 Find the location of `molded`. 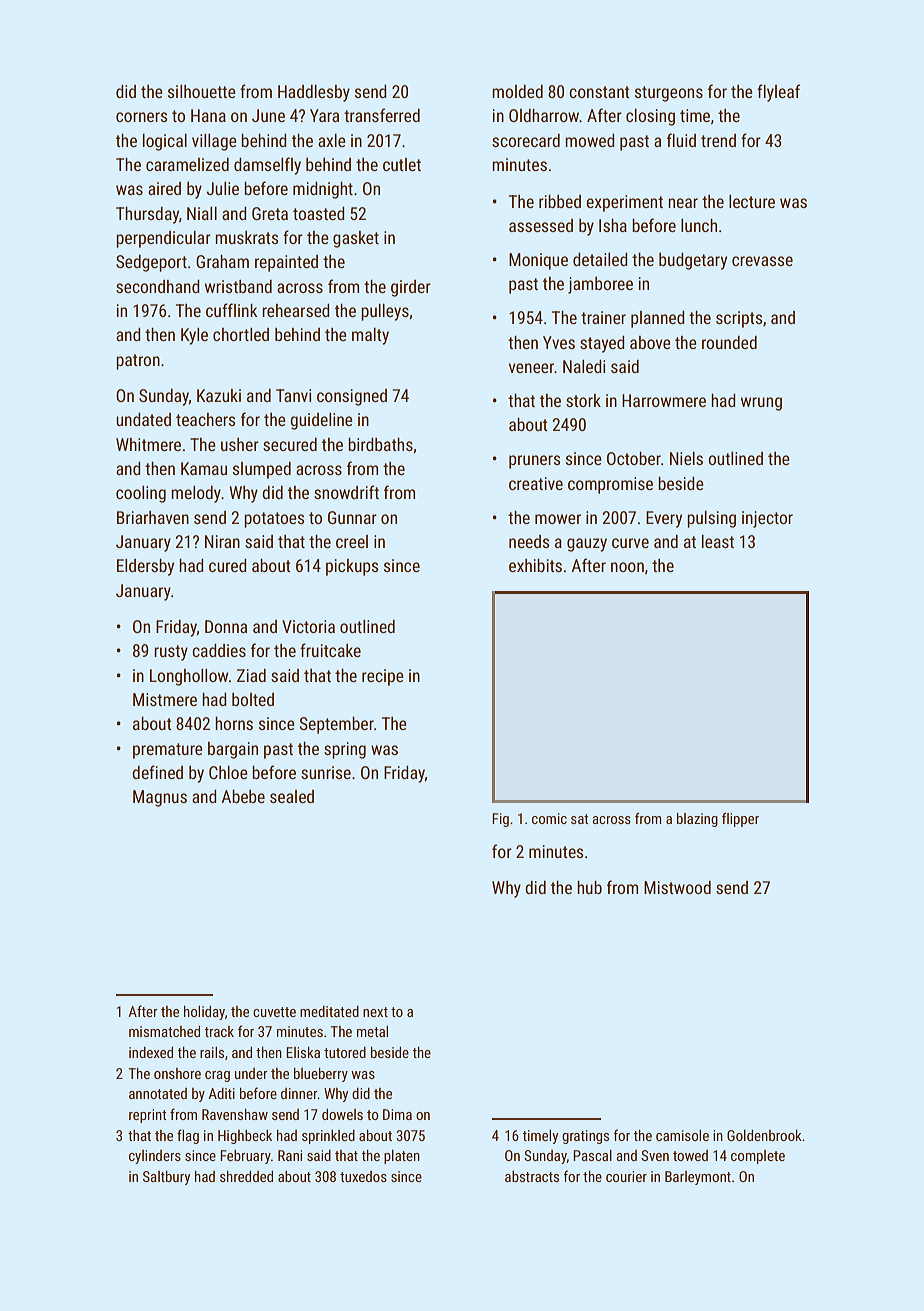

molded is located at coordinates (517, 91).
